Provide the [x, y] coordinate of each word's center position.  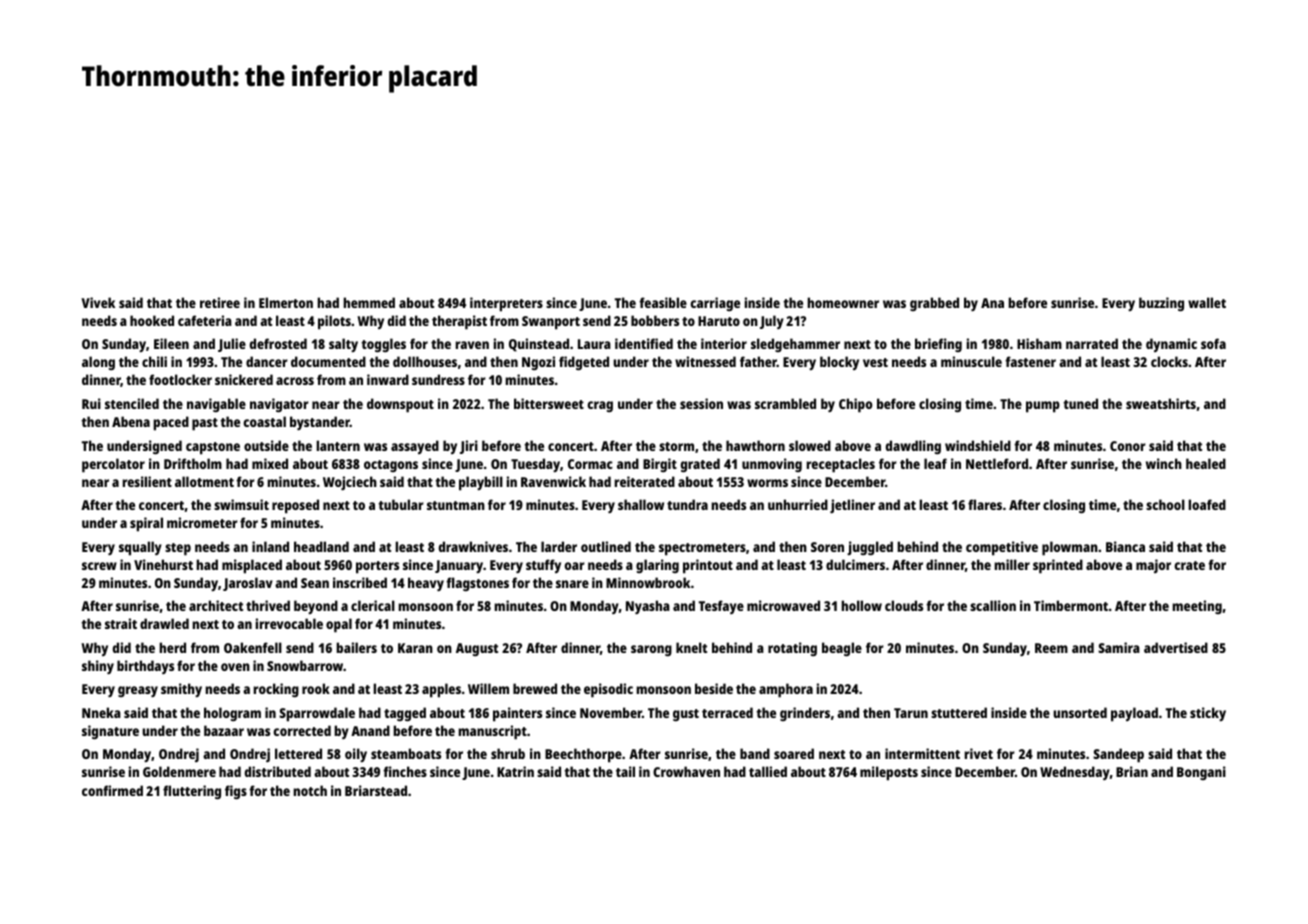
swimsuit [241, 504]
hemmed [369, 302]
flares [985, 504]
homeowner [843, 302]
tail [625, 771]
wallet [1207, 302]
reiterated [645, 481]
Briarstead [376, 790]
